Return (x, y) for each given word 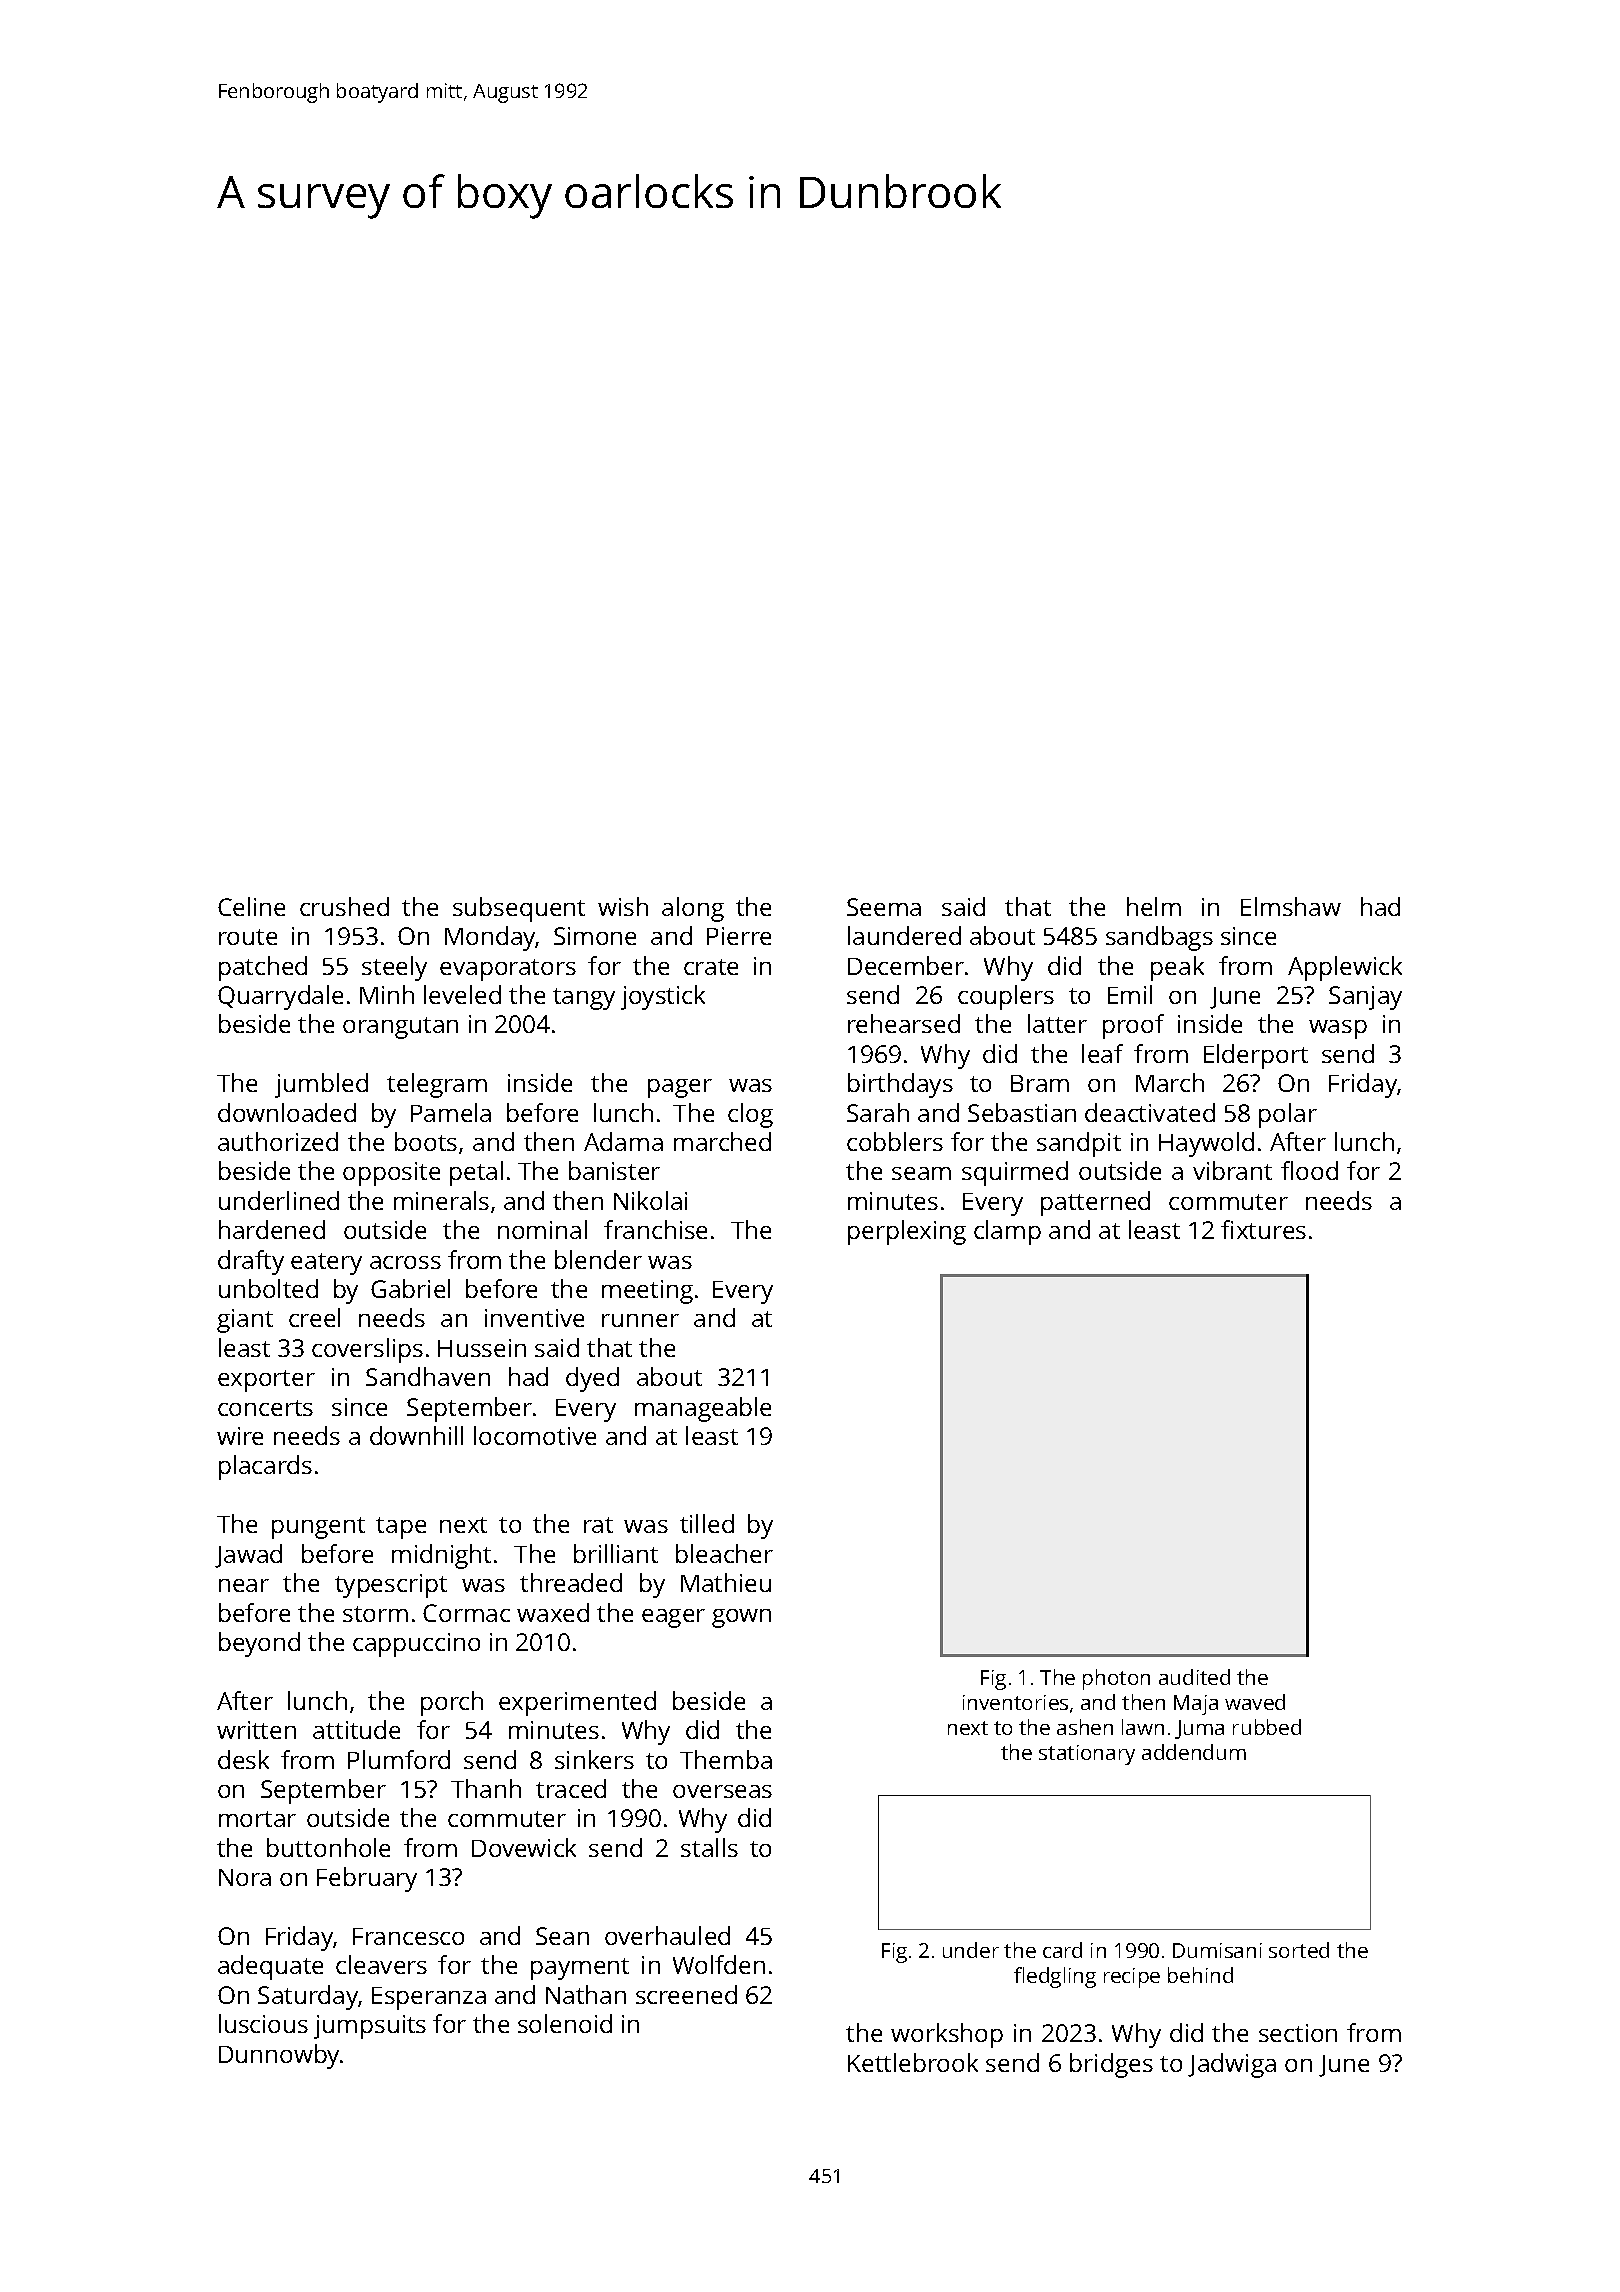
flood (1309, 1170)
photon (1116, 1679)
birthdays (900, 1085)
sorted (1299, 1950)
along (693, 909)
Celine (251, 906)
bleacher (724, 1553)
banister (614, 1170)
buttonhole (328, 1847)
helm (1154, 906)
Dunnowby (279, 2056)
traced (571, 1788)
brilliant (616, 1553)
